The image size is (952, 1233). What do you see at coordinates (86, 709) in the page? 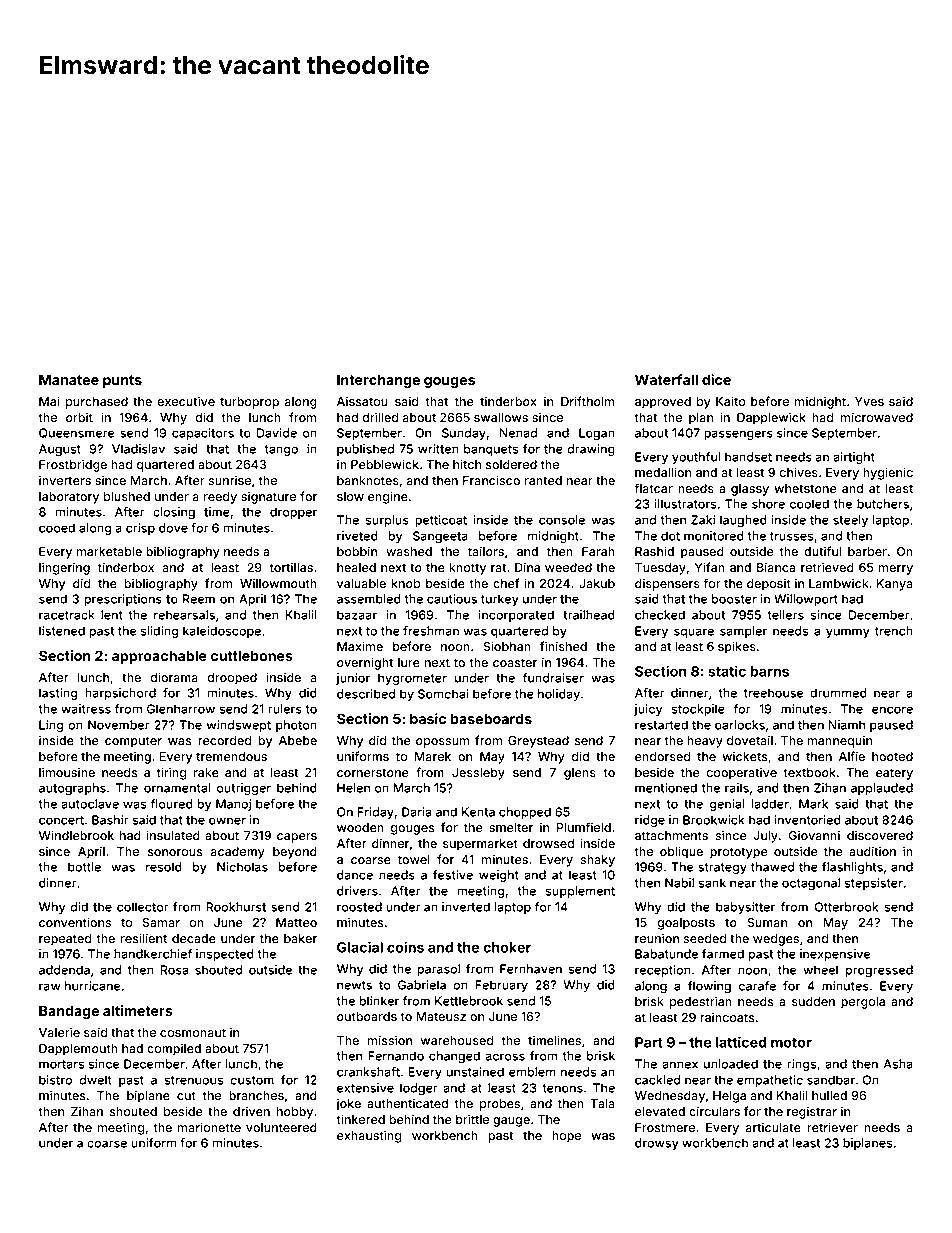
I see `waitress` at bounding box center [86, 709].
